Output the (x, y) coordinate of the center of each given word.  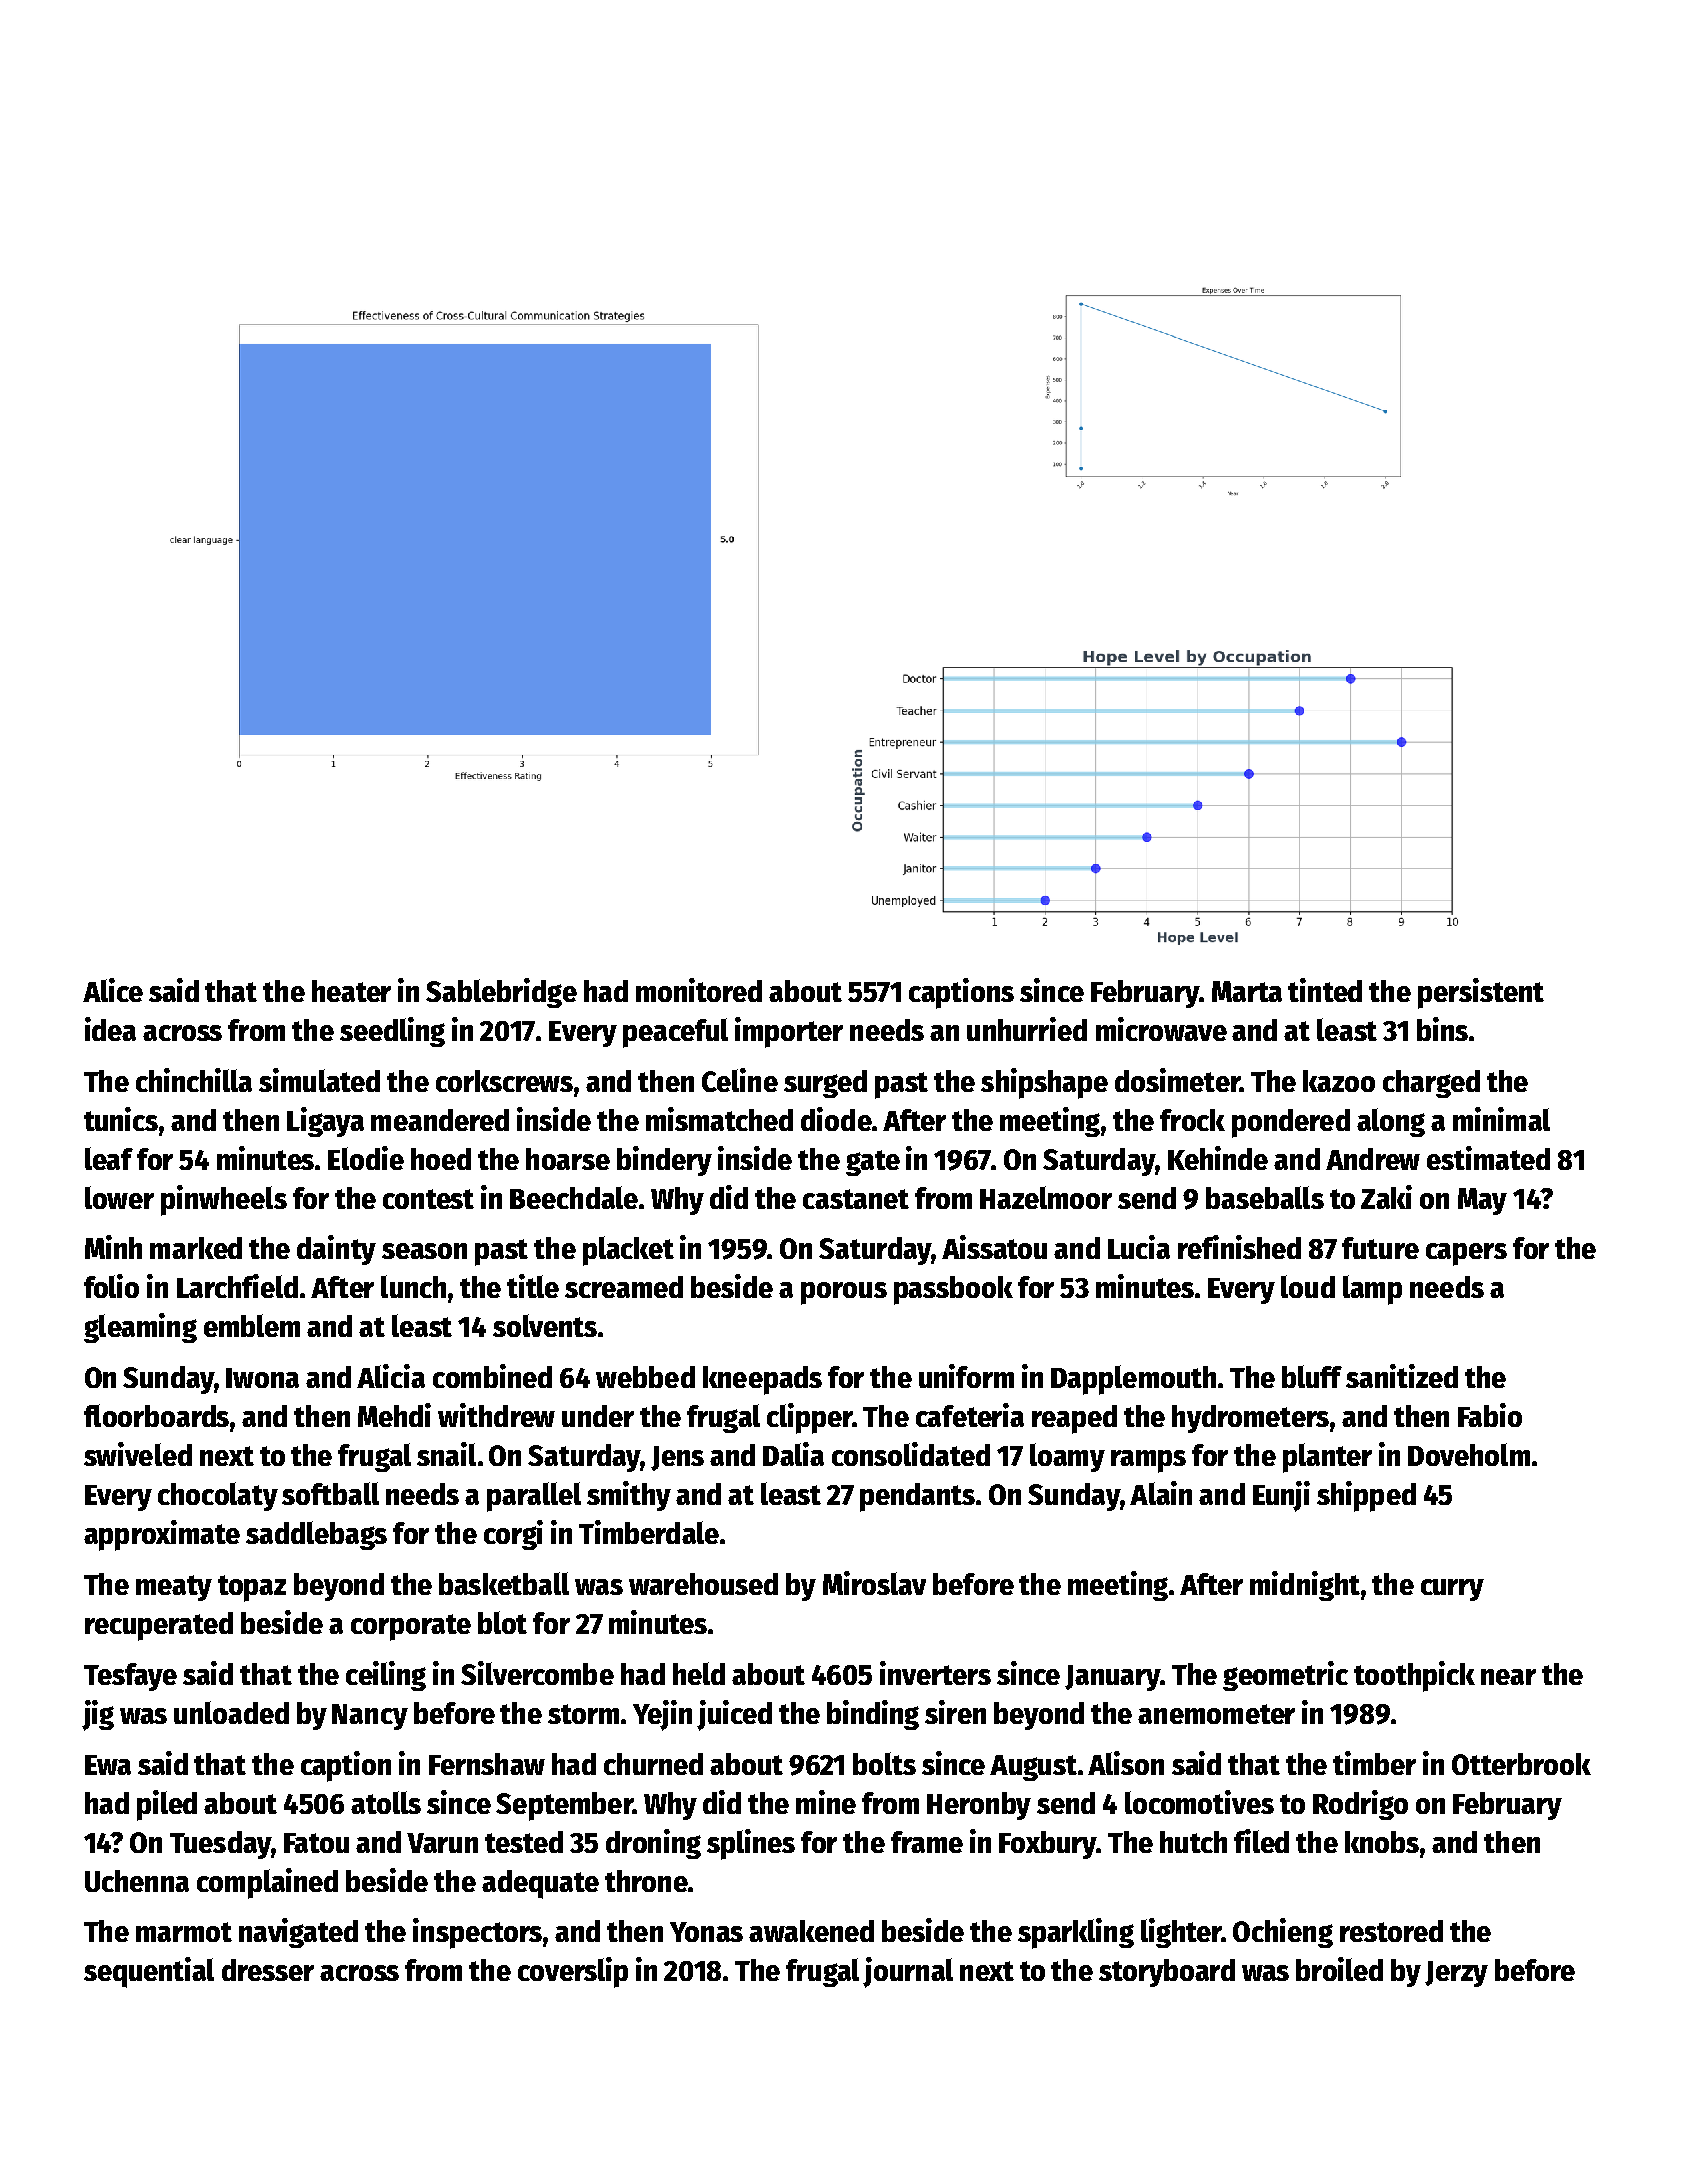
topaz (252, 1588)
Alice (113, 990)
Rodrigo (1360, 1805)
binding (873, 1715)
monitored (699, 990)
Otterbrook (1521, 1764)
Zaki (1386, 1197)
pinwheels (224, 1200)
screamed (624, 1287)
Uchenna (137, 1881)
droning (653, 1844)
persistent (1481, 993)
